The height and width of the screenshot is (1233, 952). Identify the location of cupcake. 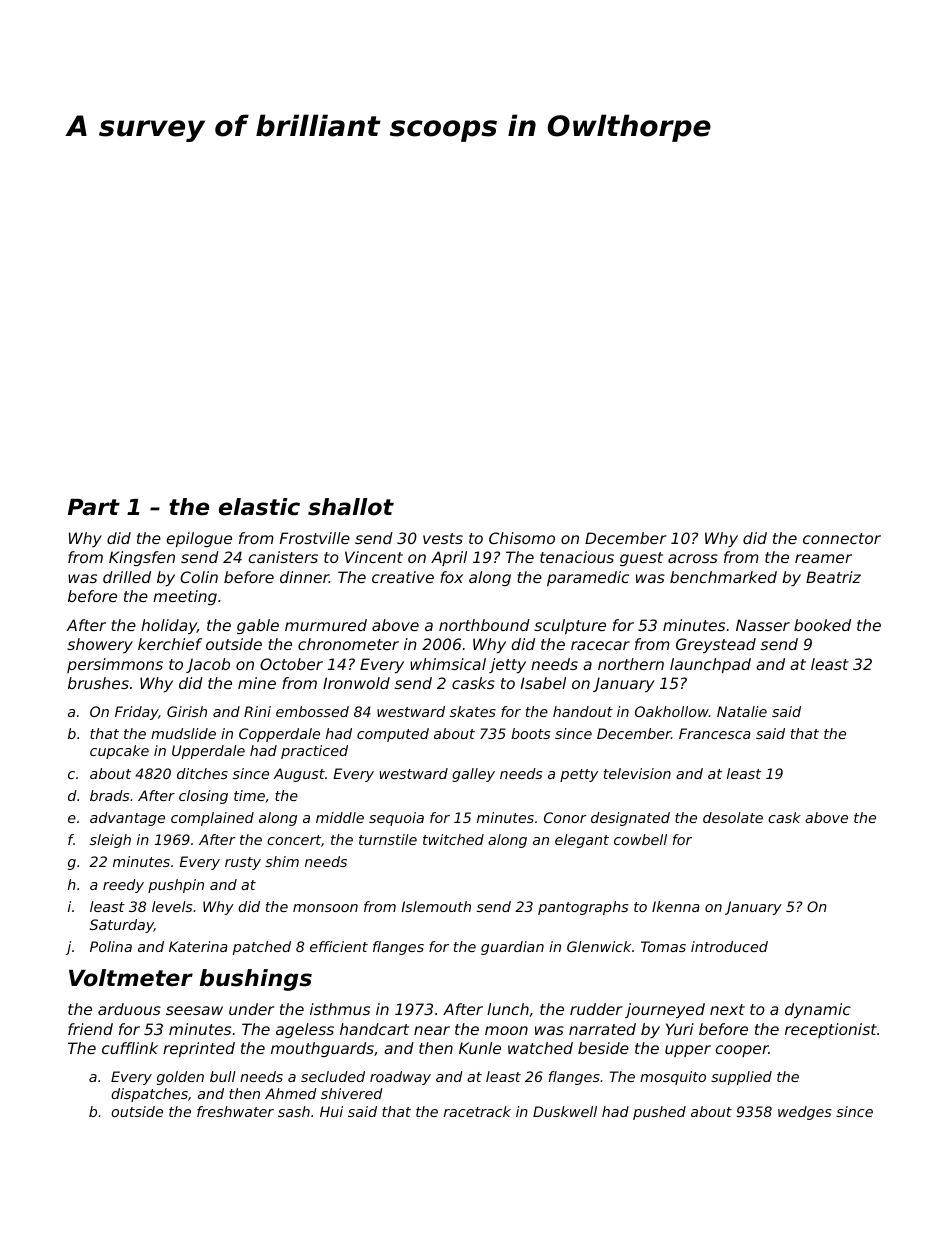
(119, 752).
